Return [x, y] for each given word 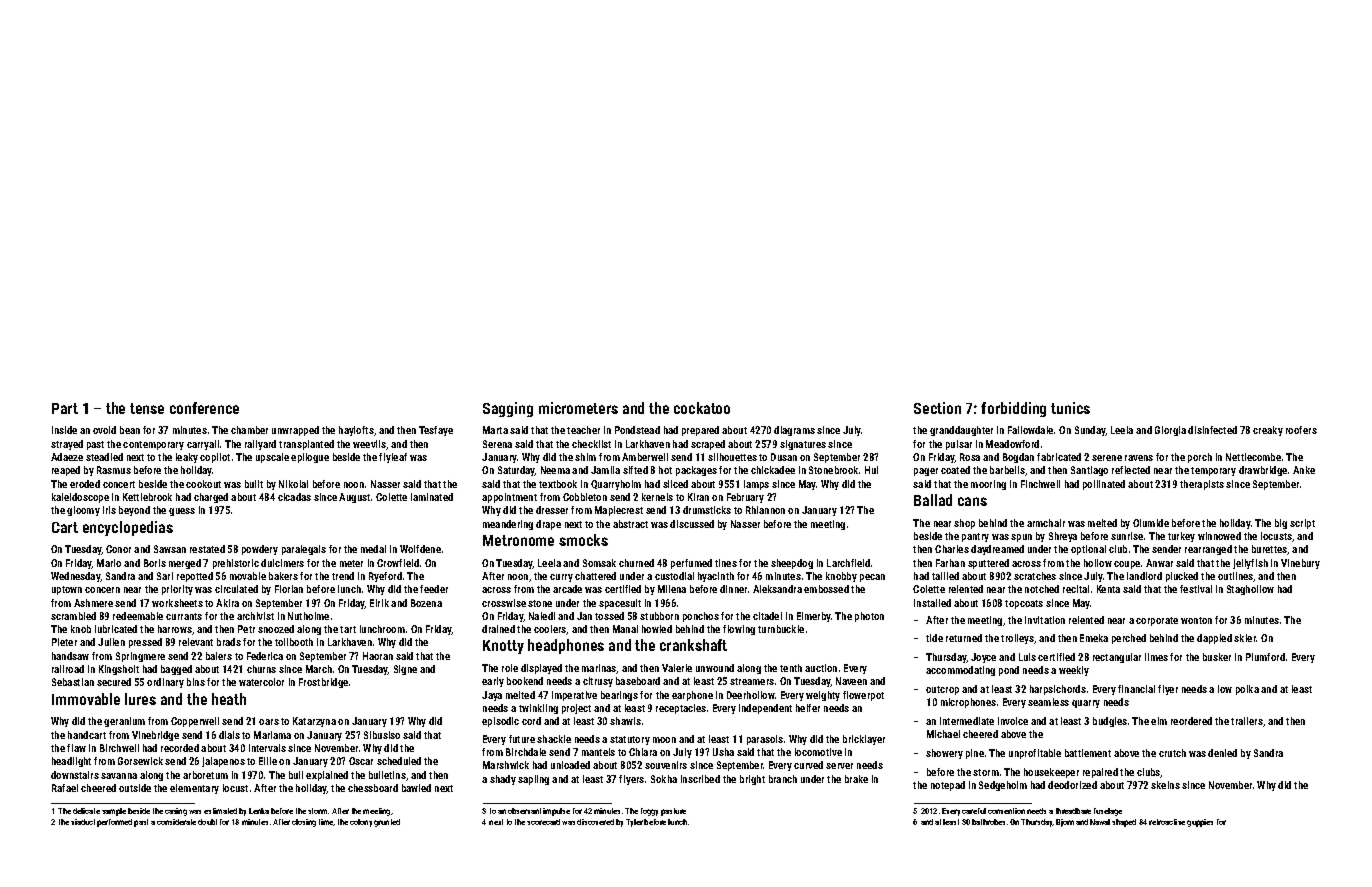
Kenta [1108, 589]
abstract [630, 524]
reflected [1131, 470]
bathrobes [988, 822]
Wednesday [76, 577]
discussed [692, 524]
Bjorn [1065, 823]
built [254, 484]
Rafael [65, 788]
